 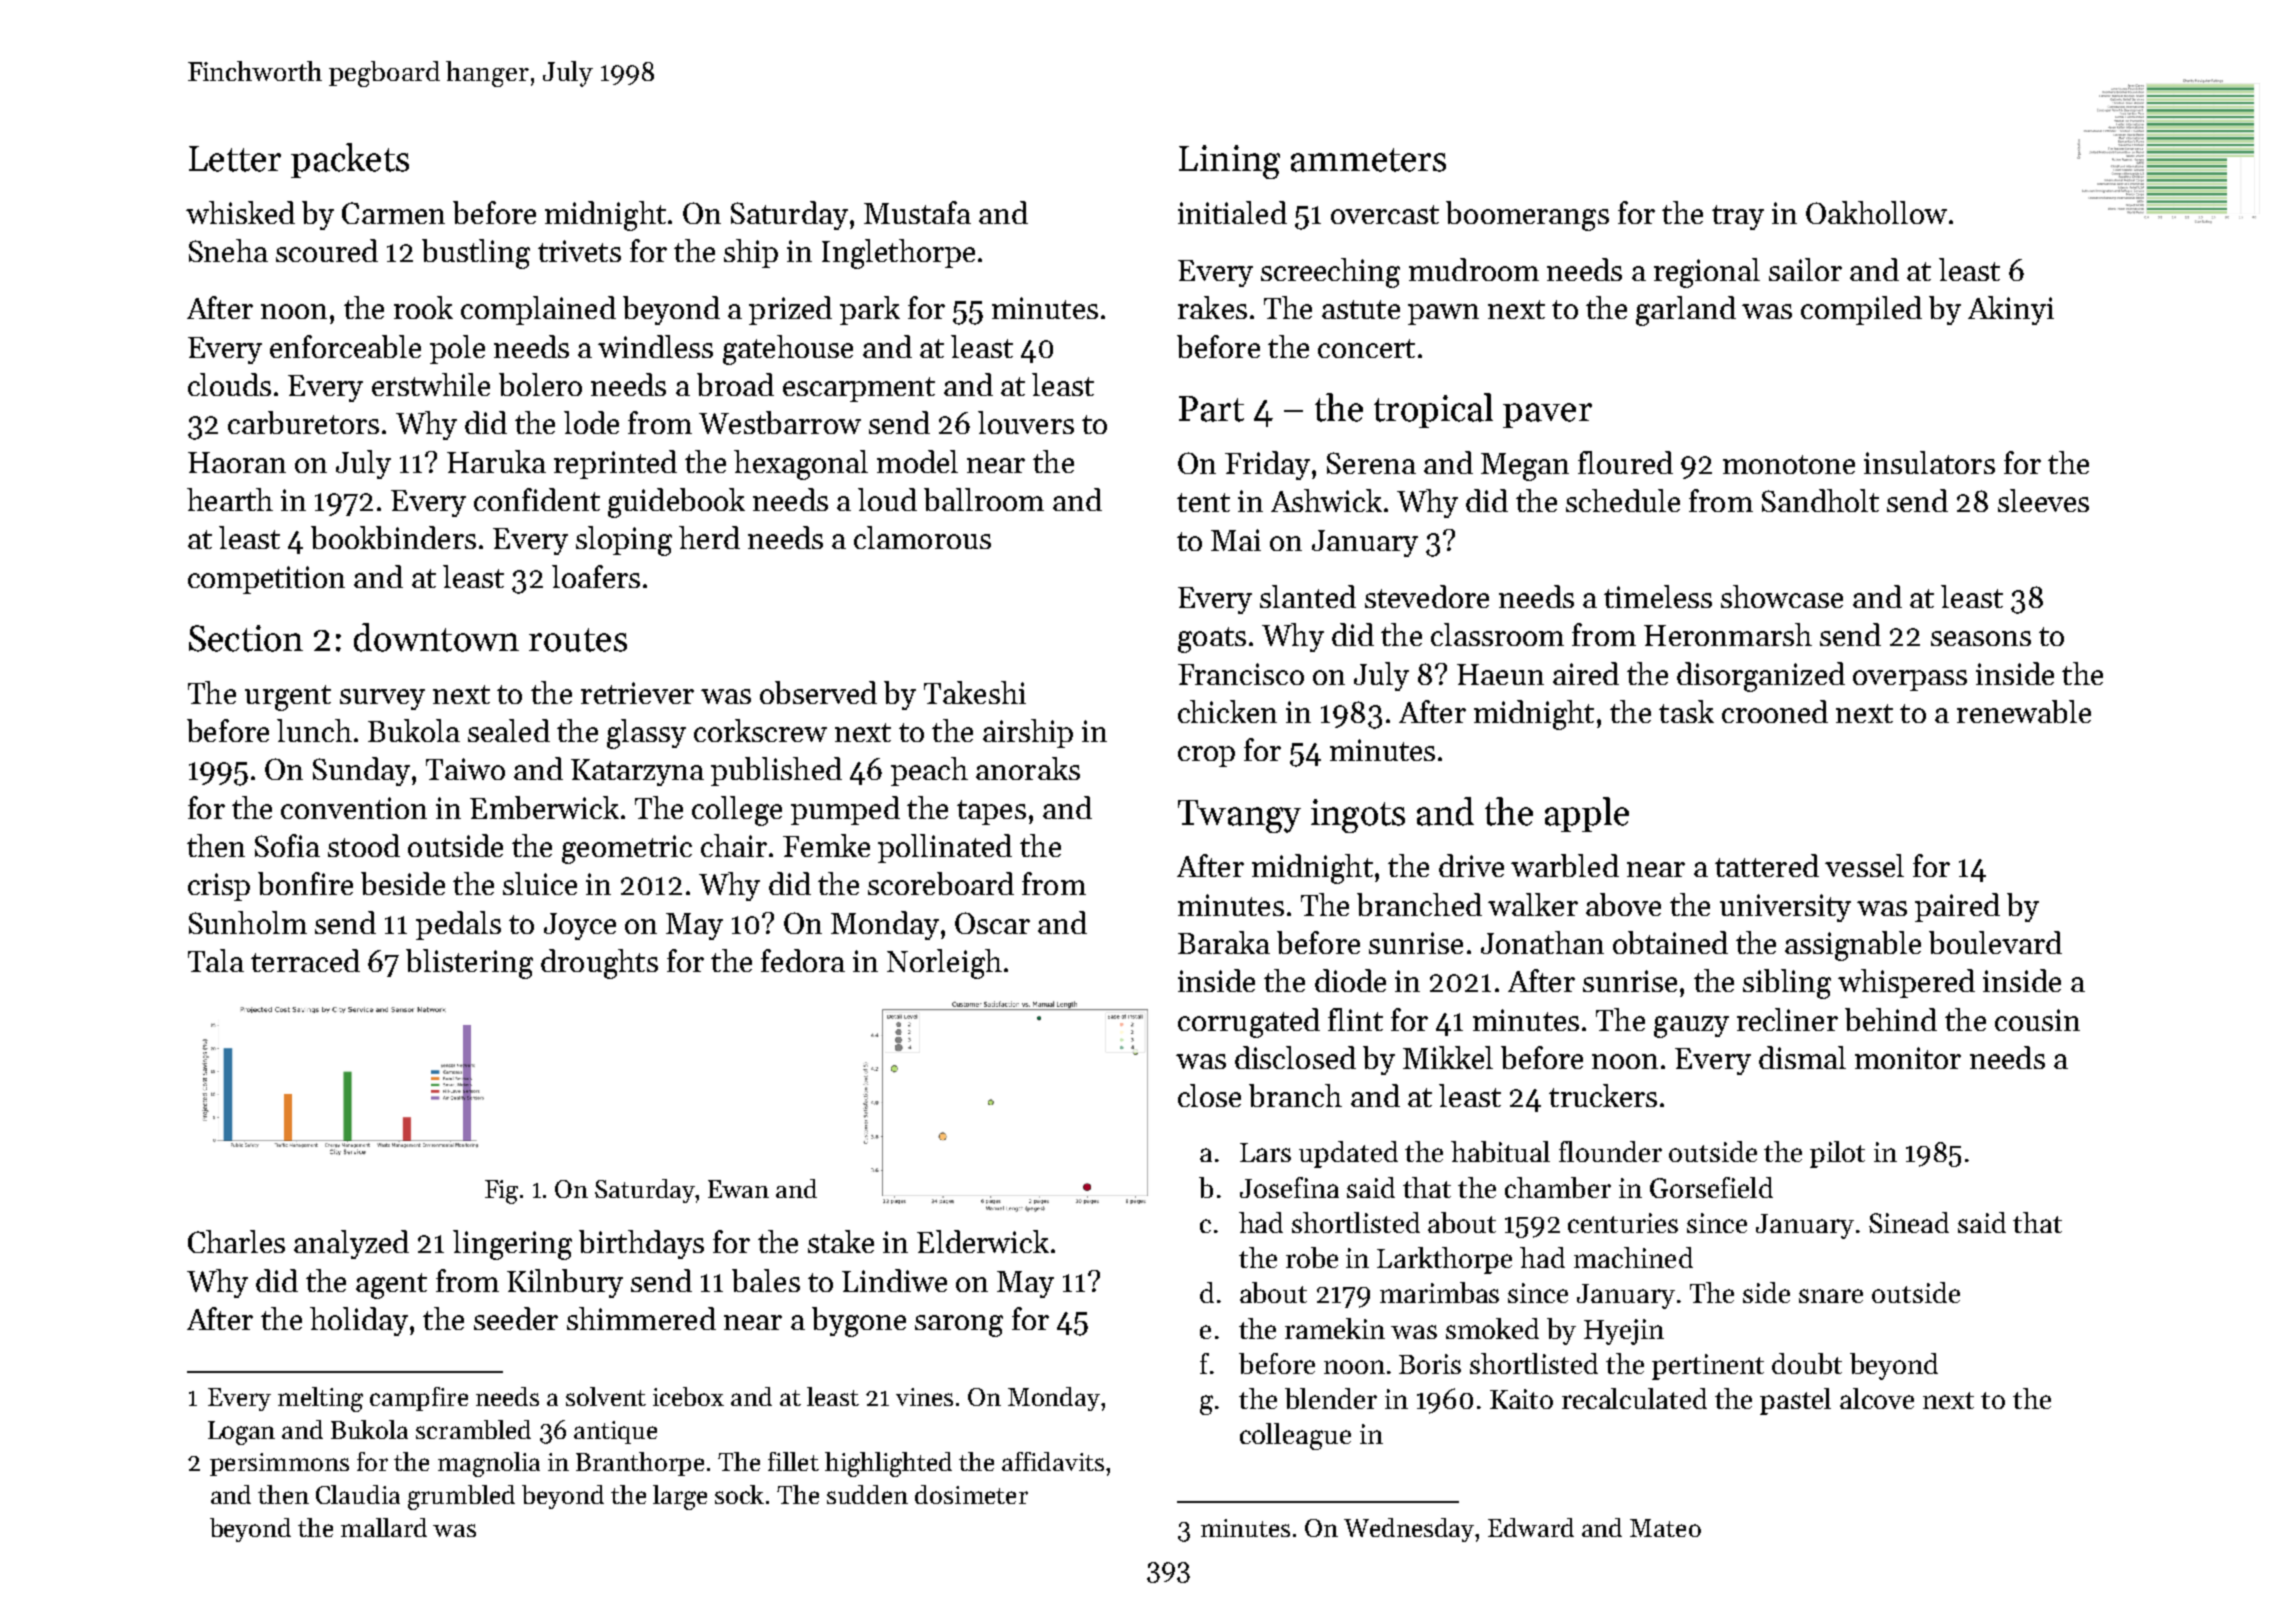 What do you see at coordinates (859, 389) in the page?
I see `escarpment` at bounding box center [859, 389].
